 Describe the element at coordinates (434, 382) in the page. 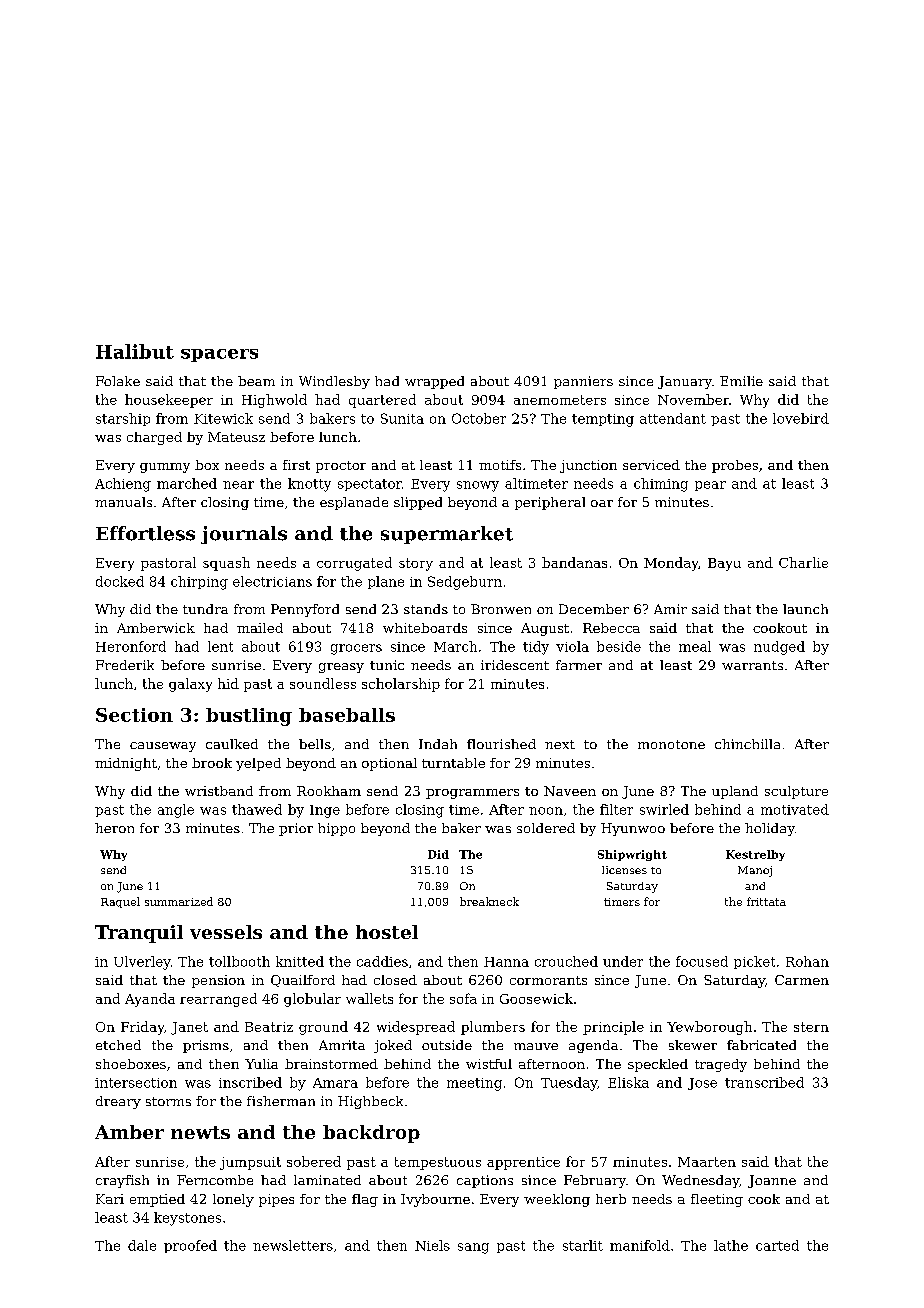

I see `wrapped` at that location.
